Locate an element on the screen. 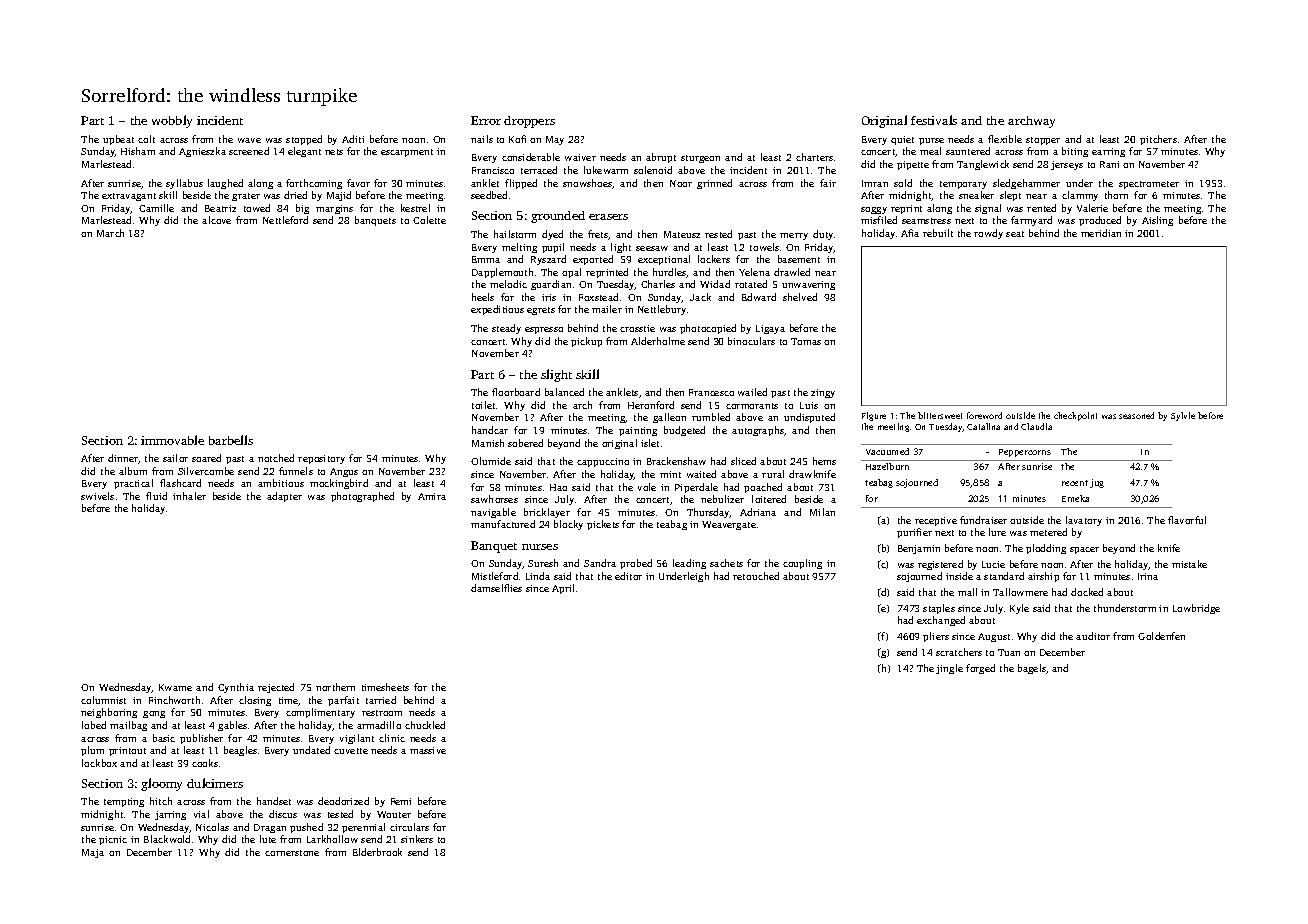 The height and width of the screenshot is (924, 1308). cormorants is located at coordinates (752, 406).
